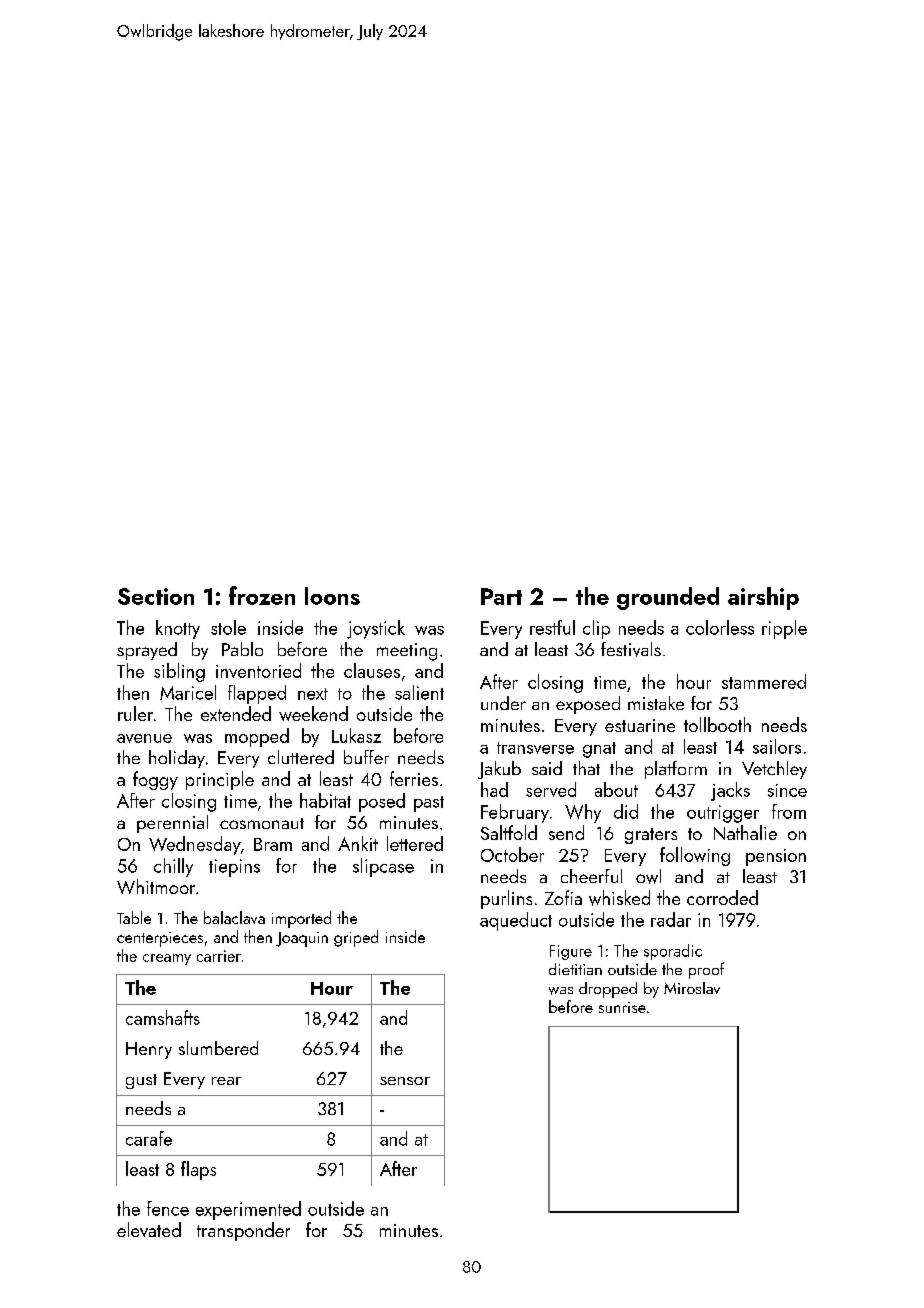 This image has width=924, height=1308. I want to click on aqueduct, so click(516, 921).
